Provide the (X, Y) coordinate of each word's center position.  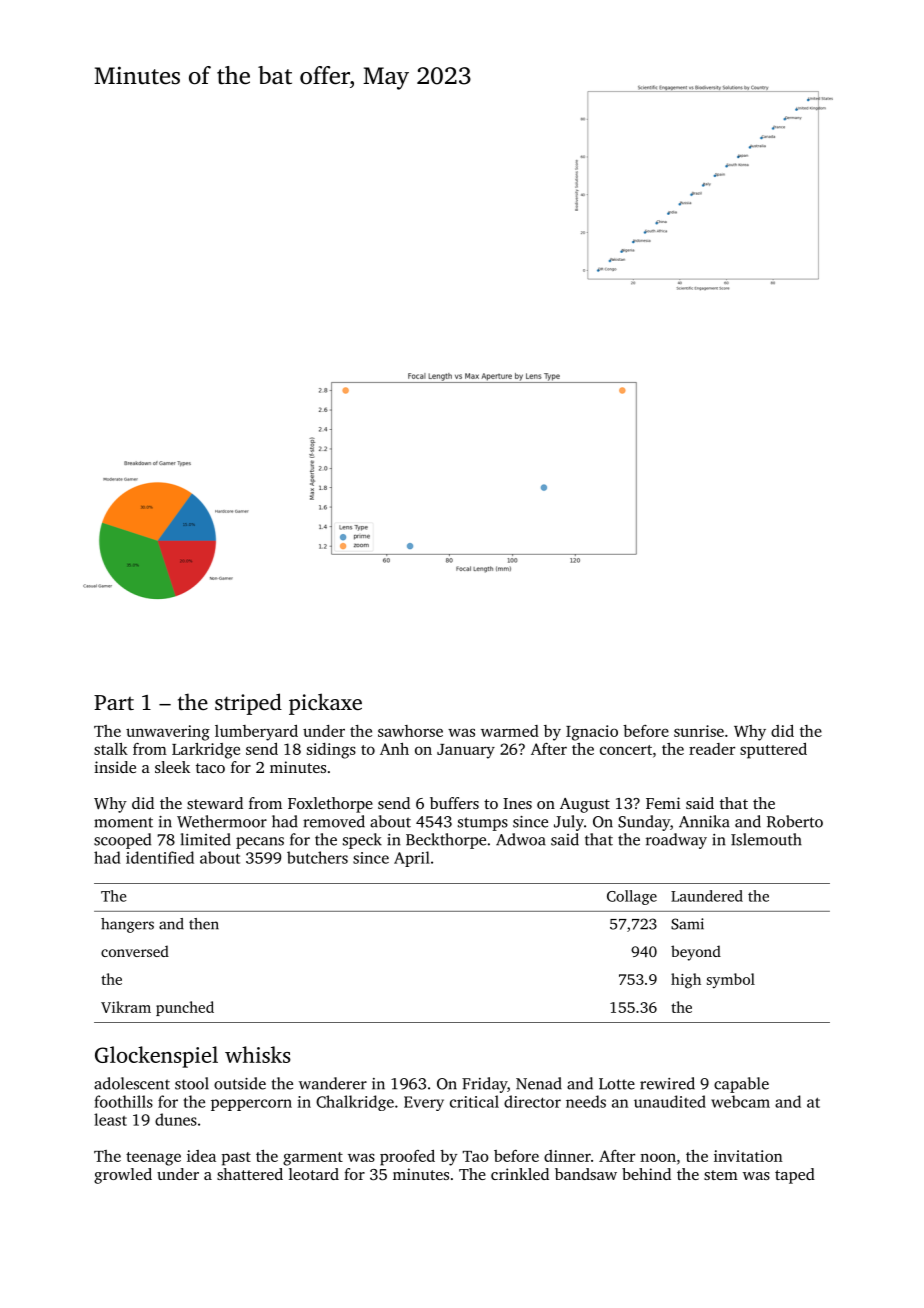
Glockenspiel (156, 1057)
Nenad (539, 1083)
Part (114, 702)
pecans (260, 843)
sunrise (699, 731)
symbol (731, 980)
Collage (632, 897)
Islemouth (766, 839)
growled (123, 1176)
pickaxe (325, 704)
